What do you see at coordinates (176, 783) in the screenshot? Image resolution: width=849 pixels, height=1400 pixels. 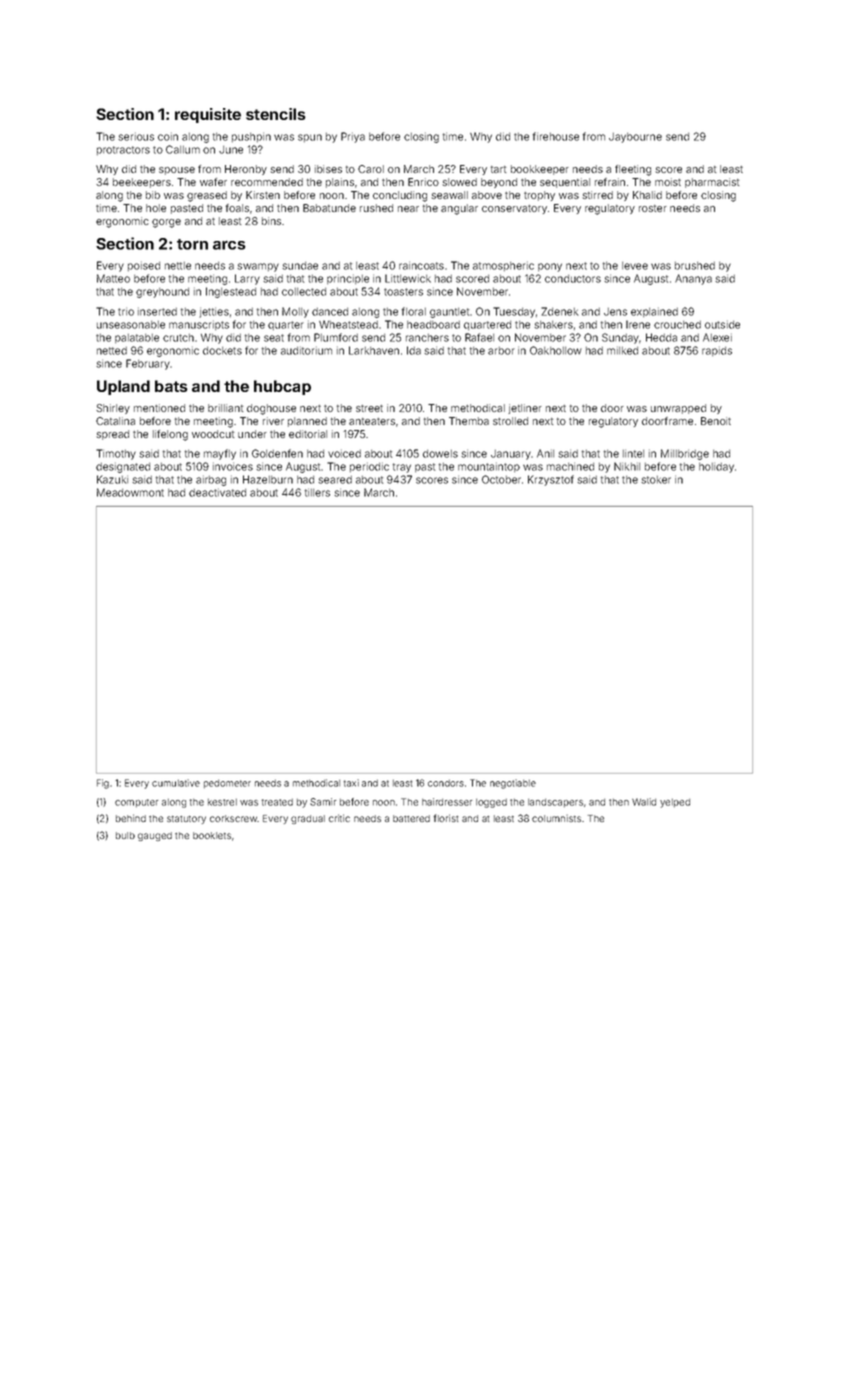 I see `cumulative` at bounding box center [176, 783].
